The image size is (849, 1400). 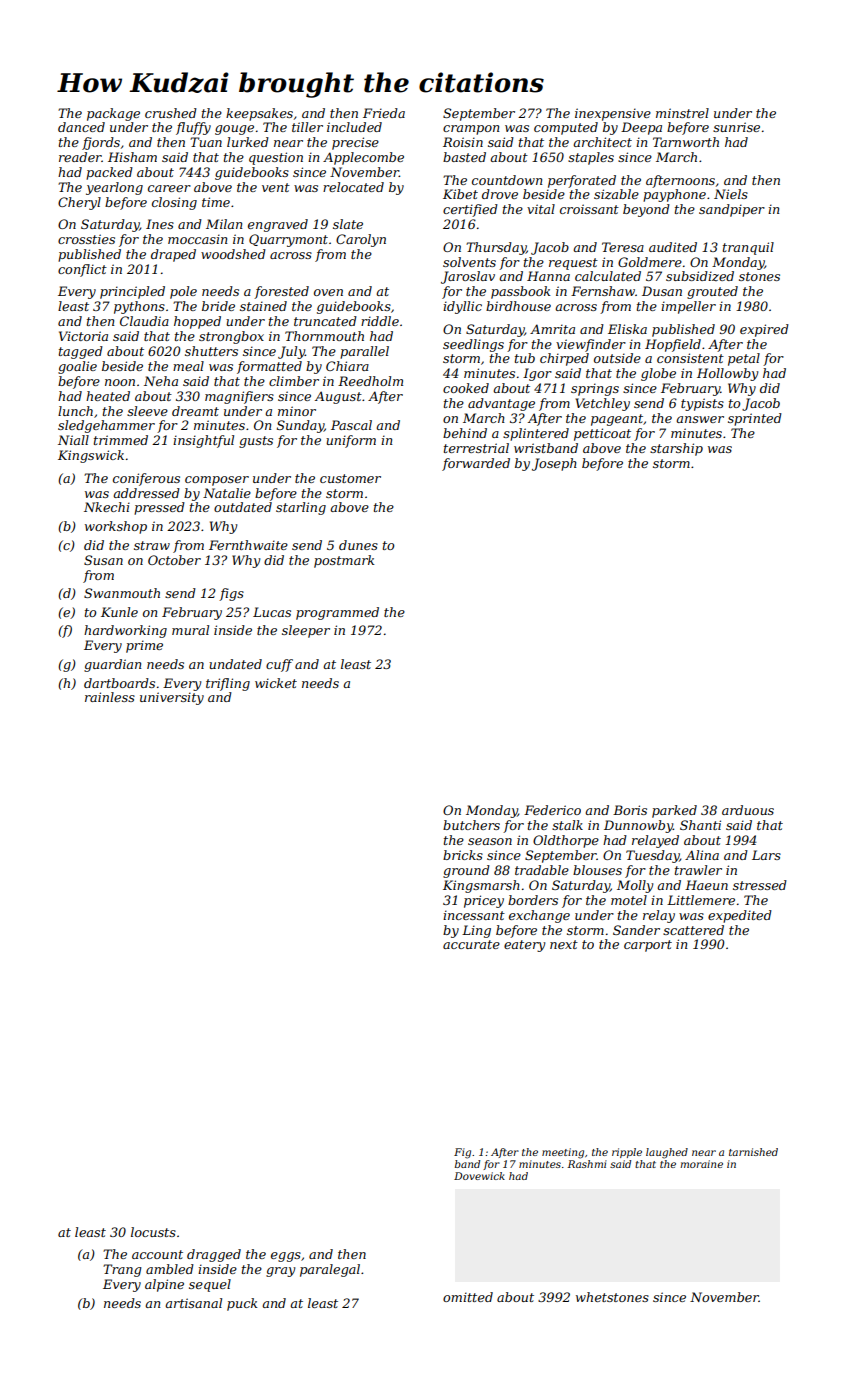 I want to click on wicket, so click(x=276, y=683).
